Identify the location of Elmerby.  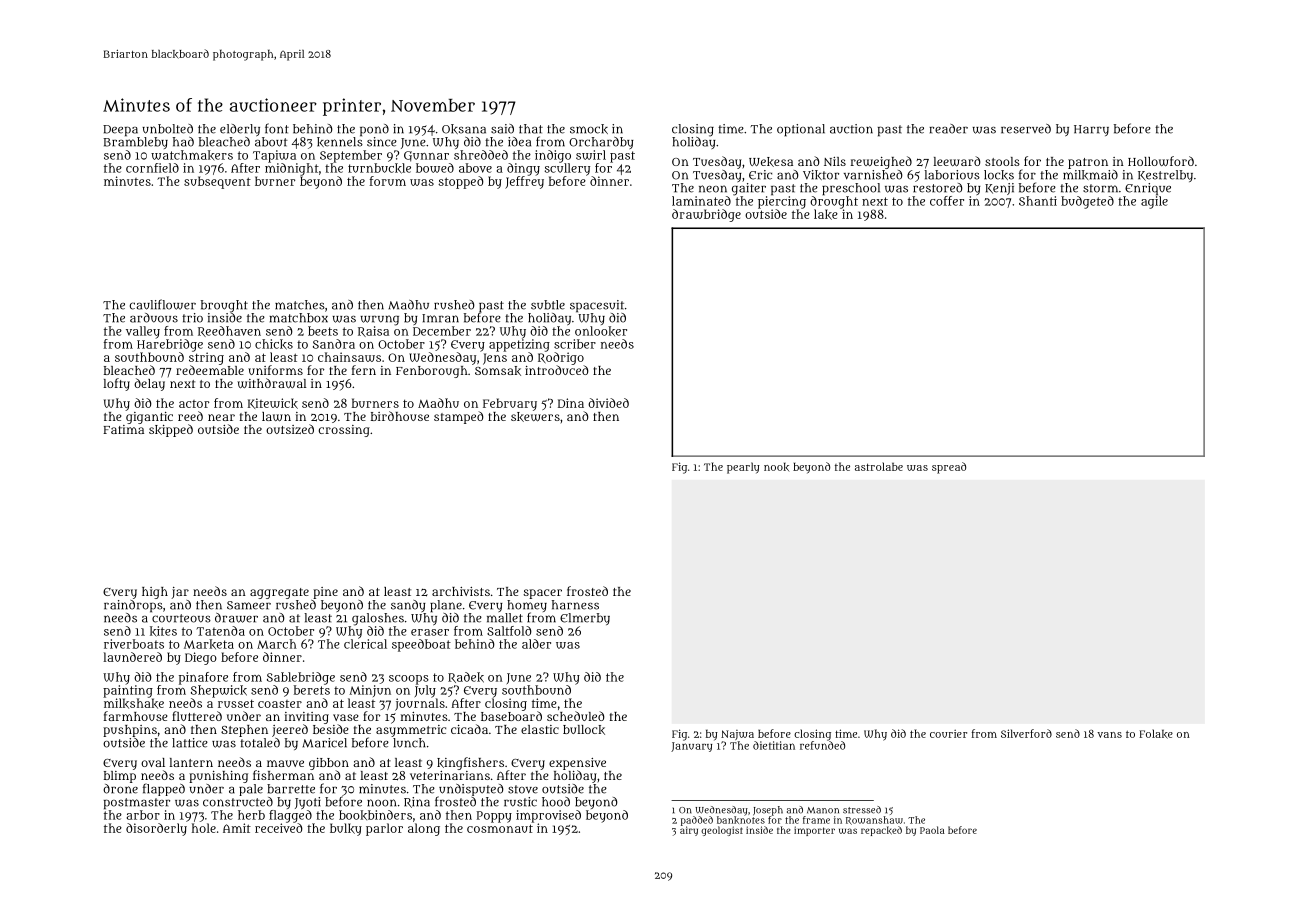
(585, 619).
